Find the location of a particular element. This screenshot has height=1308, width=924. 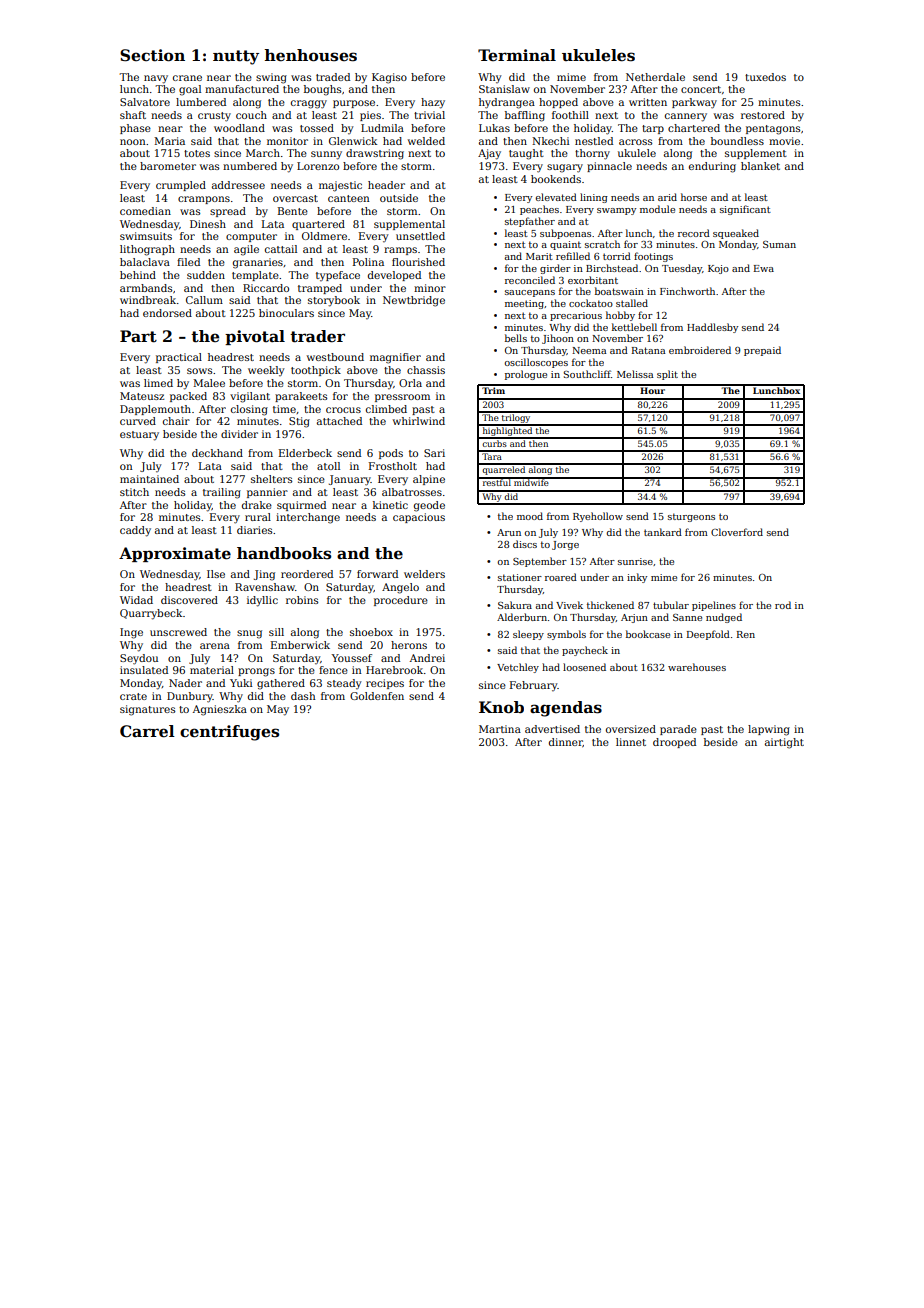

minor is located at coordinates (430, 288).
